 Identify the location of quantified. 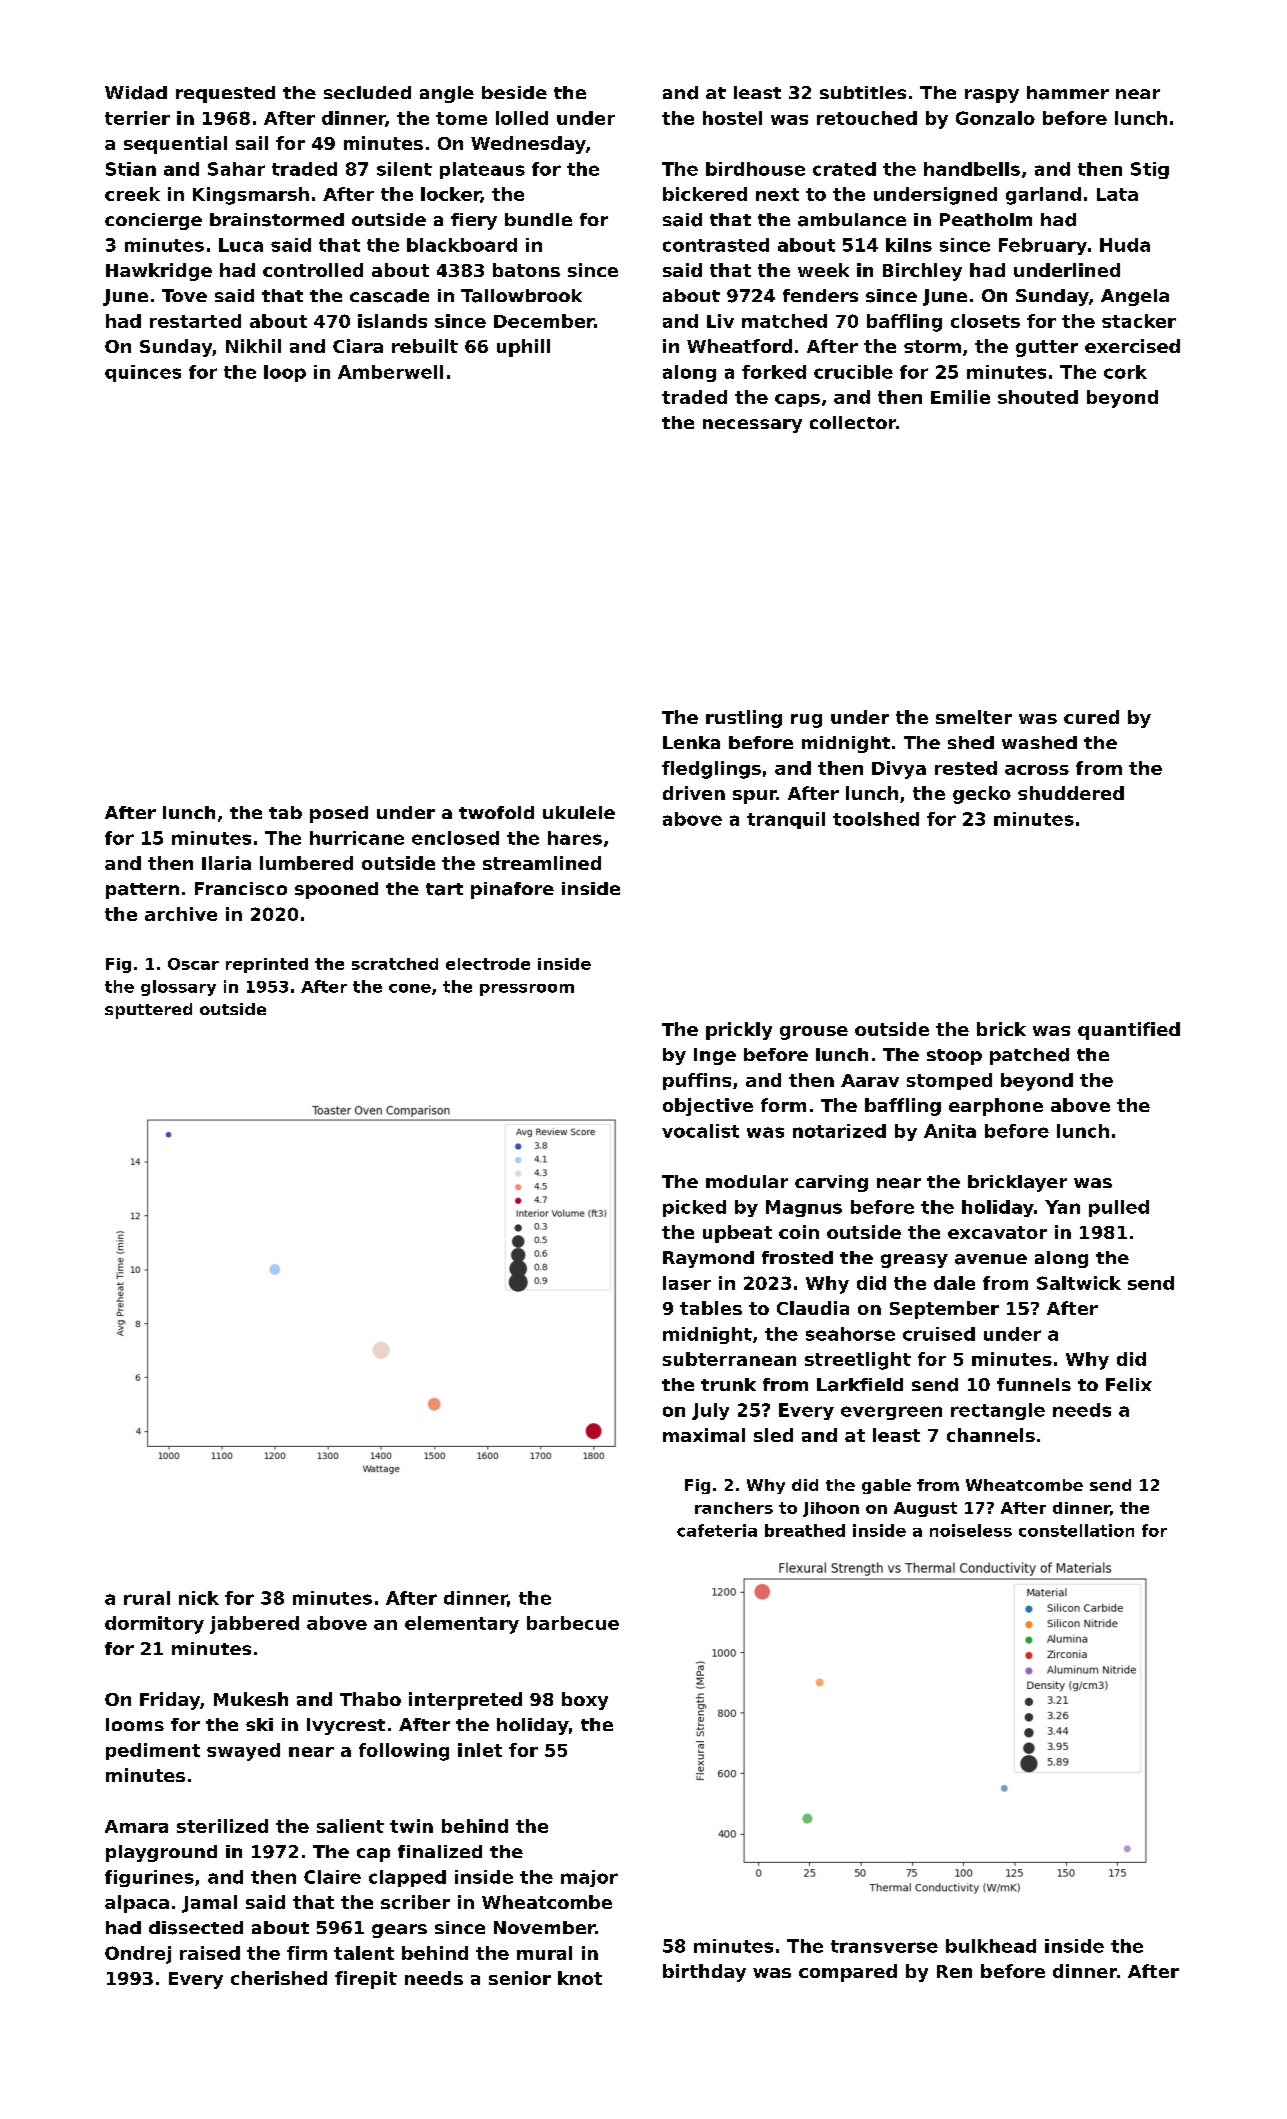
(1129, 1031).
